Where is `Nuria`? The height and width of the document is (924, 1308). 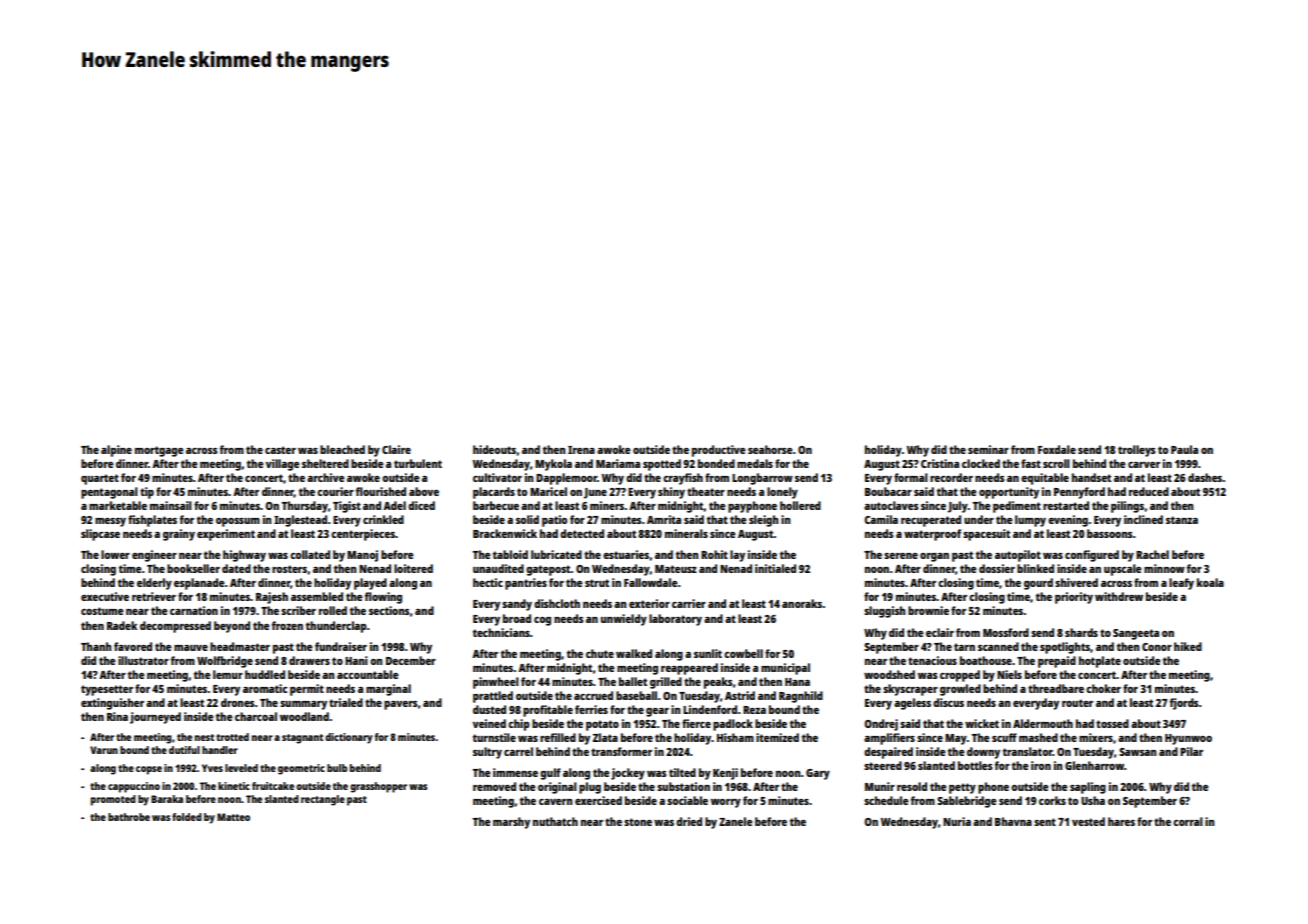
Nuria is located at coordinates (957, 821).
